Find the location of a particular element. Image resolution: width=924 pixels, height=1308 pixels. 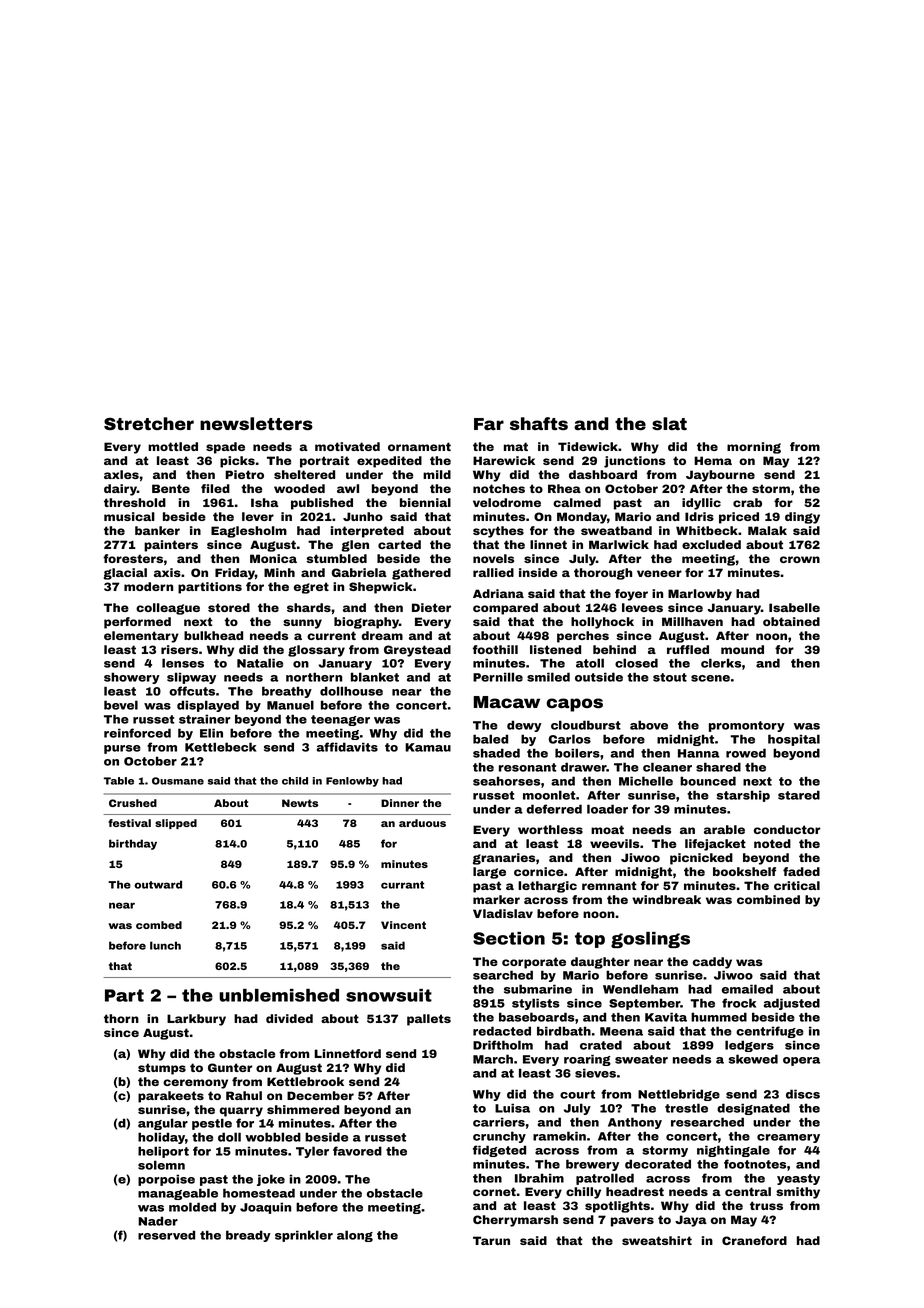

reserved is located at coordinates (166, 1235).
